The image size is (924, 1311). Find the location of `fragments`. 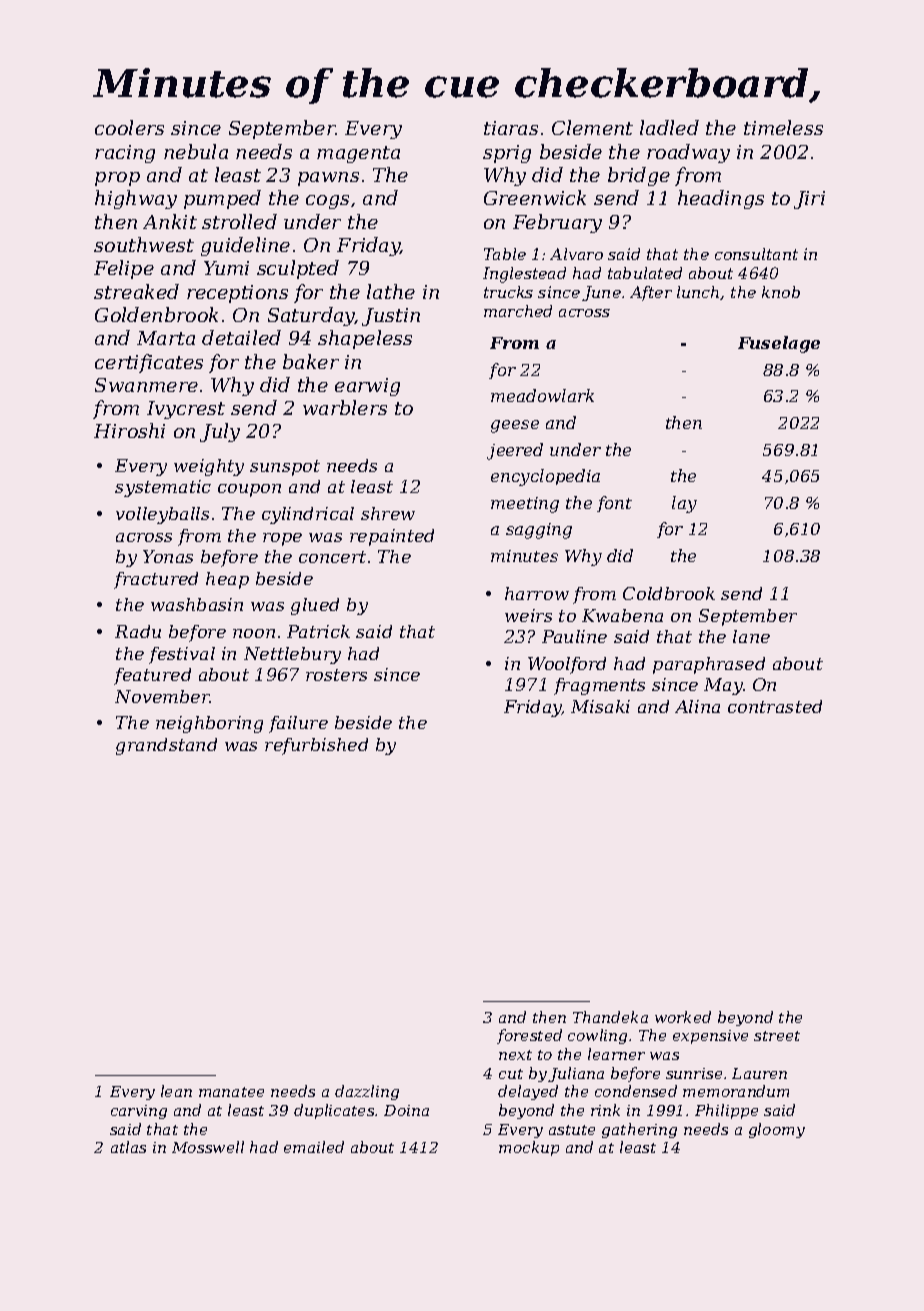

fragments is located at coordinates (599, 686).
